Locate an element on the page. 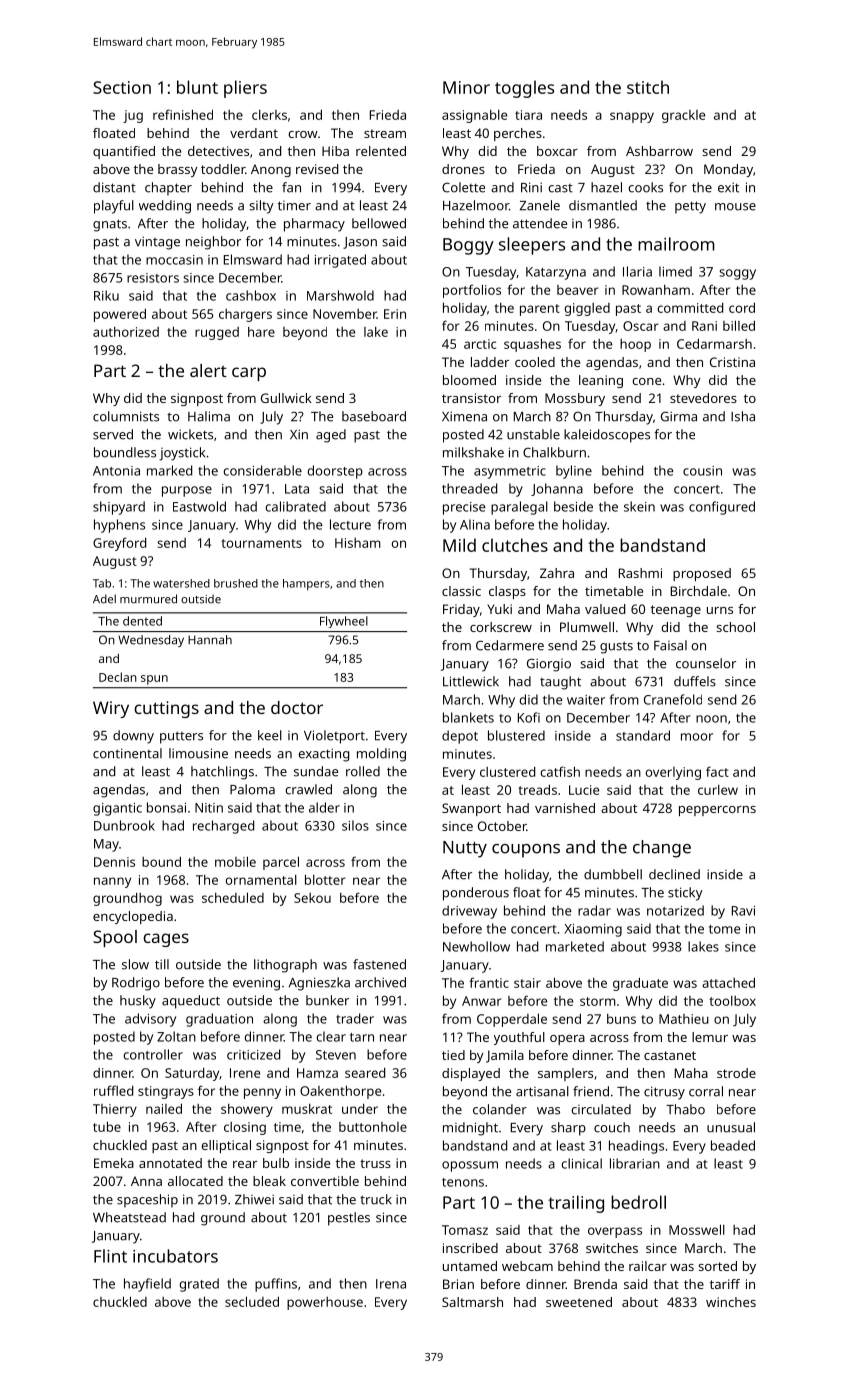  Minor is located at coordinates (466, 87).
